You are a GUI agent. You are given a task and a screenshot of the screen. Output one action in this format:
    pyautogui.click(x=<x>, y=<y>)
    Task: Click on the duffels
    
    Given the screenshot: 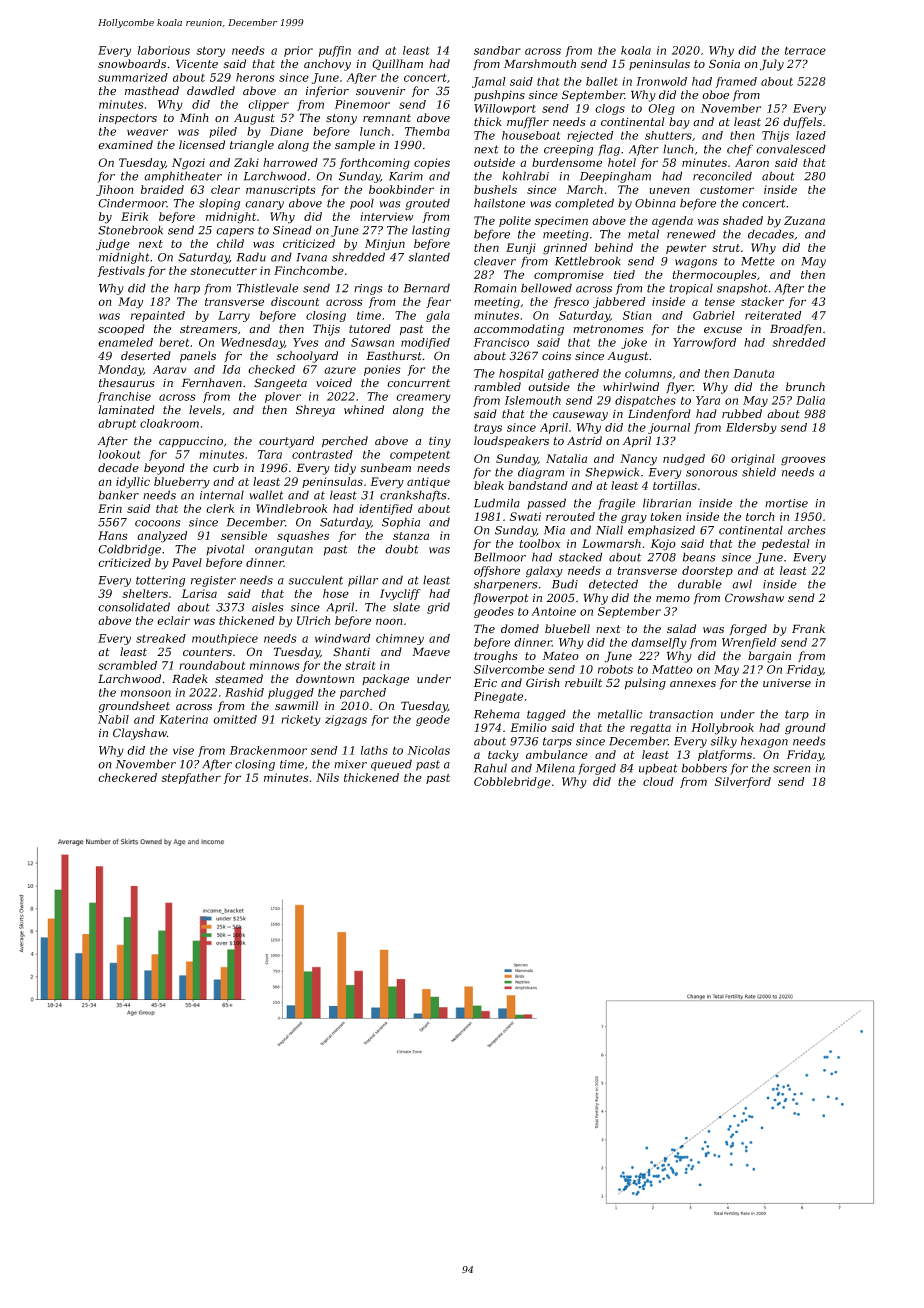 What is the action you would take?
    pyautogui.click(x=802, y=123)
